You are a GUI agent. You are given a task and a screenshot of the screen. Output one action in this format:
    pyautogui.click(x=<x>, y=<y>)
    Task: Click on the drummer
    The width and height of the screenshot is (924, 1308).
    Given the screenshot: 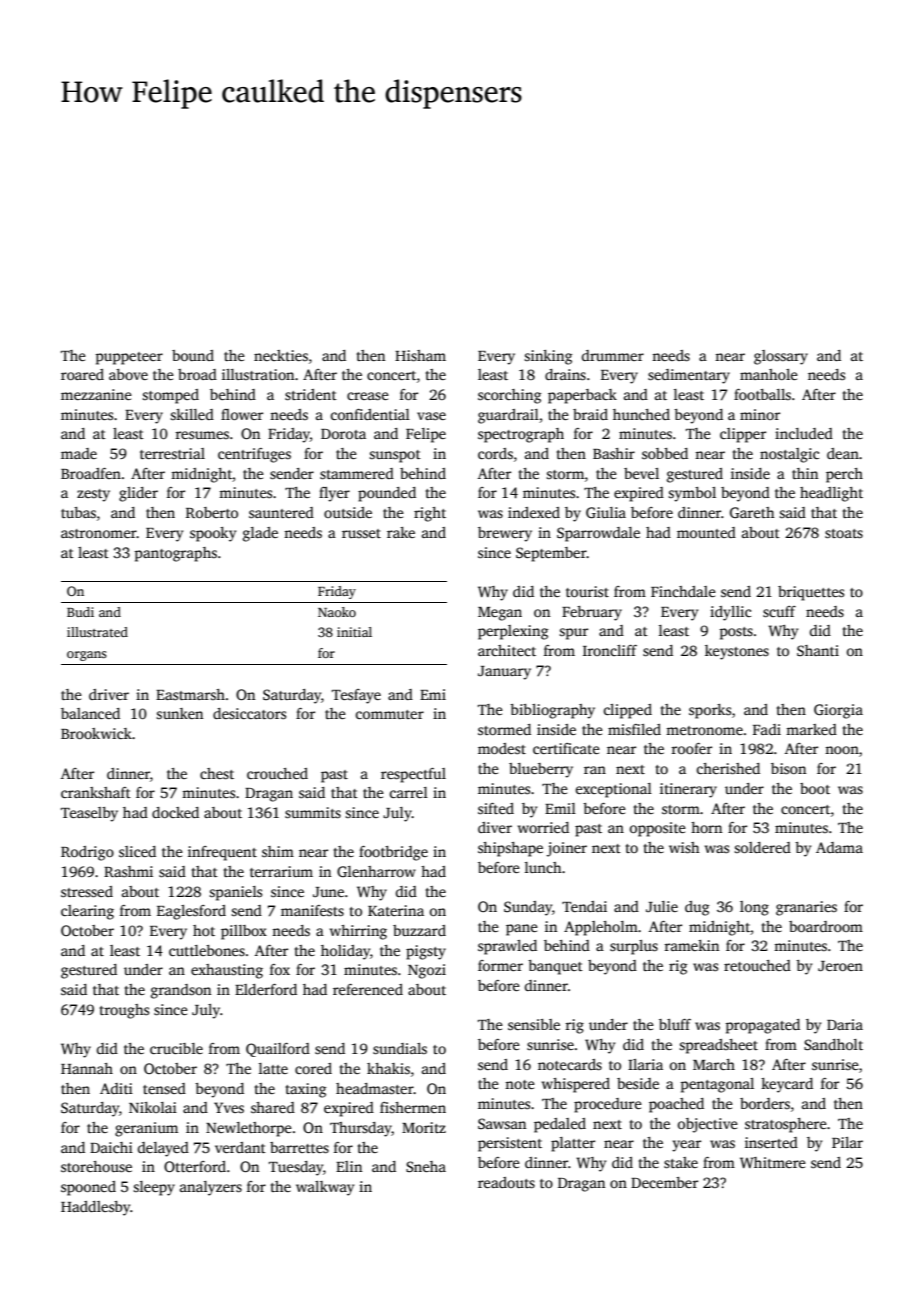 What is the action you would take?
    pyautogui.click(x=613, y=355)
